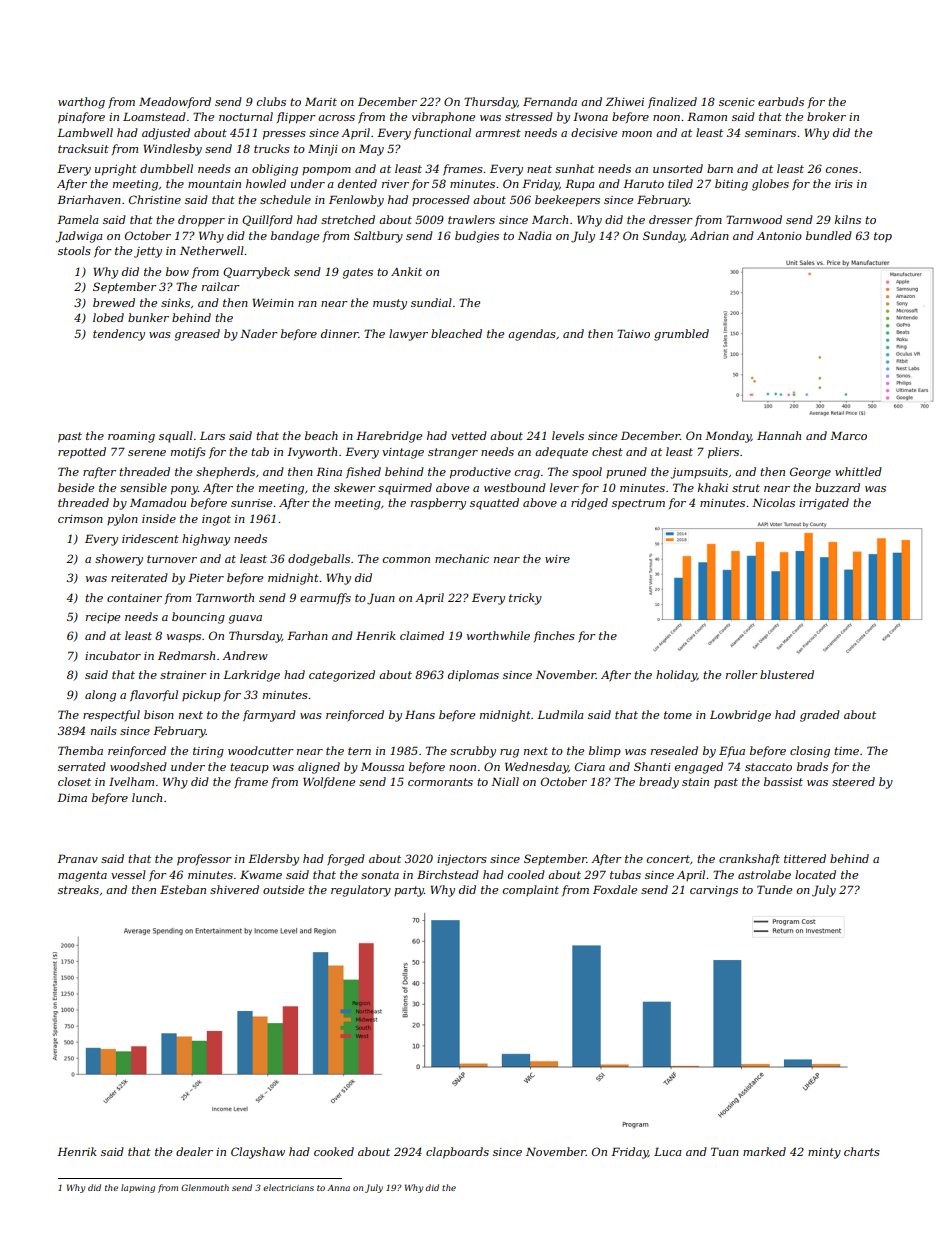 This image has width=952, height=1233. What do you see at coordinates (138, 1188) in the image?
I see `lapwing` at bounding box center [138, 1188].
